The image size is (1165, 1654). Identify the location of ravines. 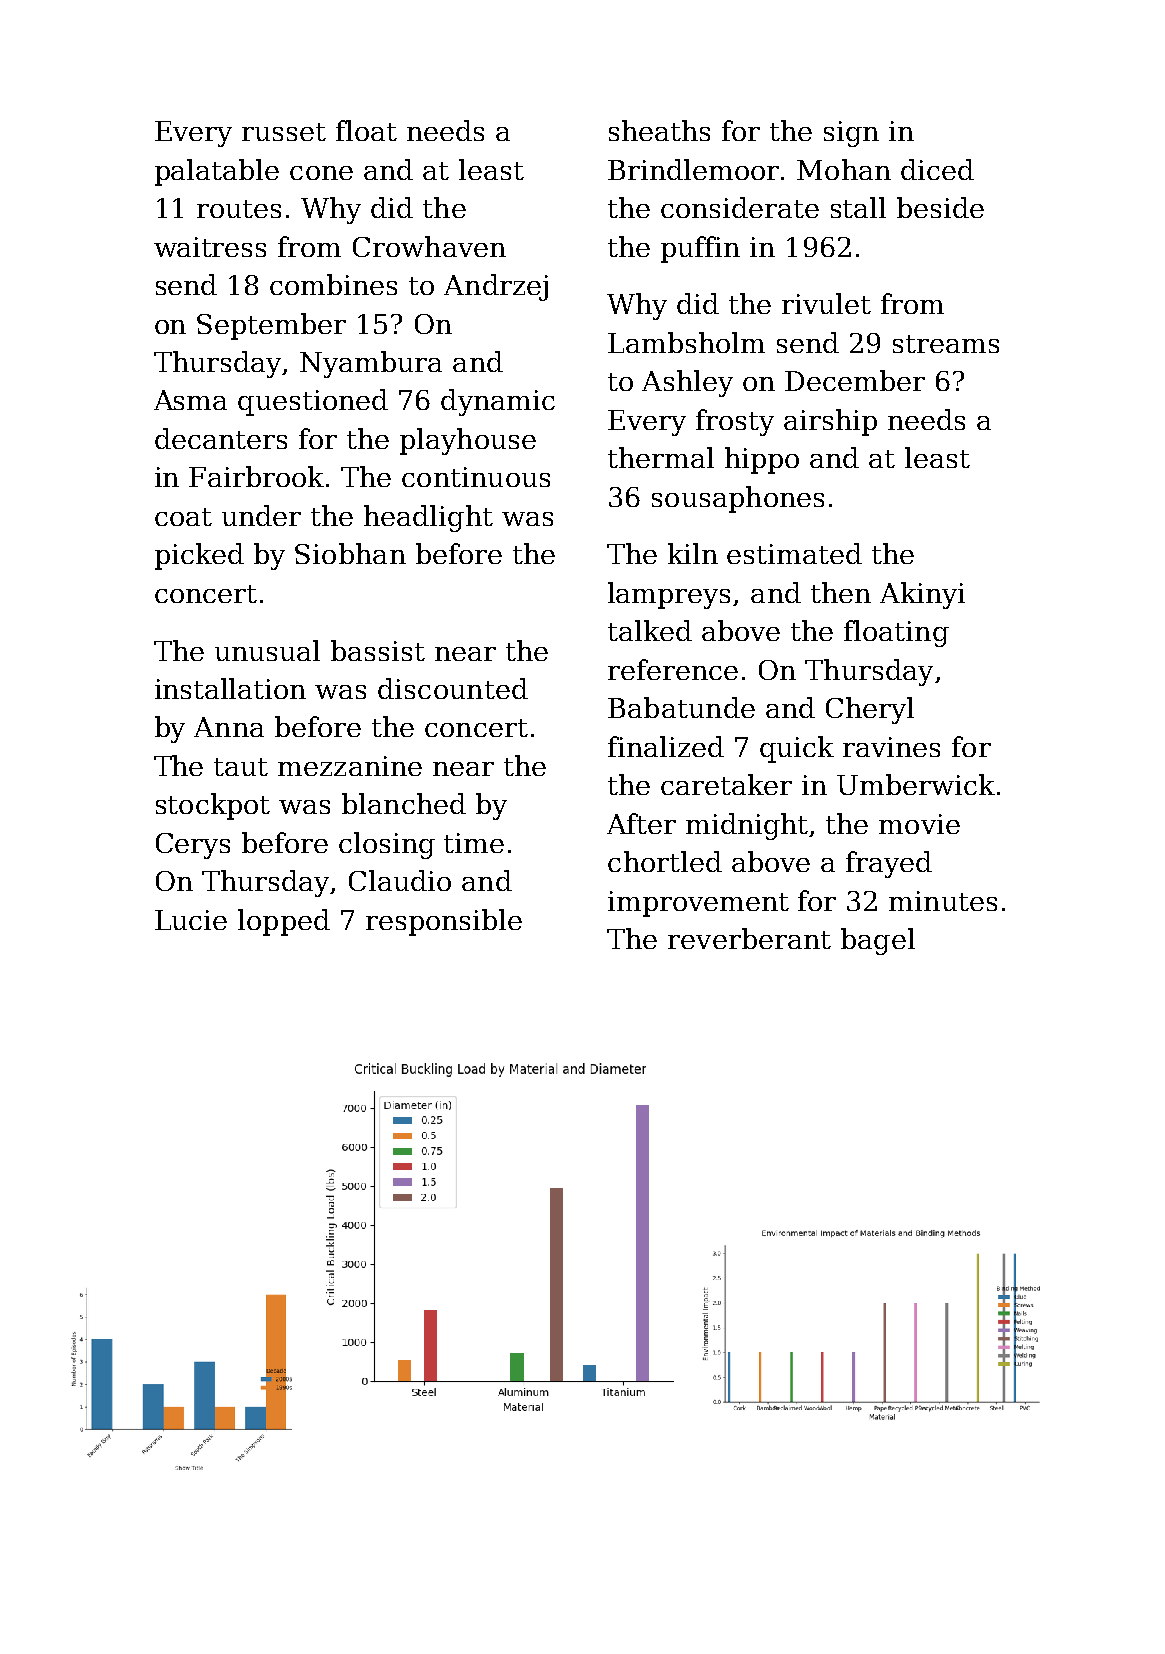
(891, 747).
